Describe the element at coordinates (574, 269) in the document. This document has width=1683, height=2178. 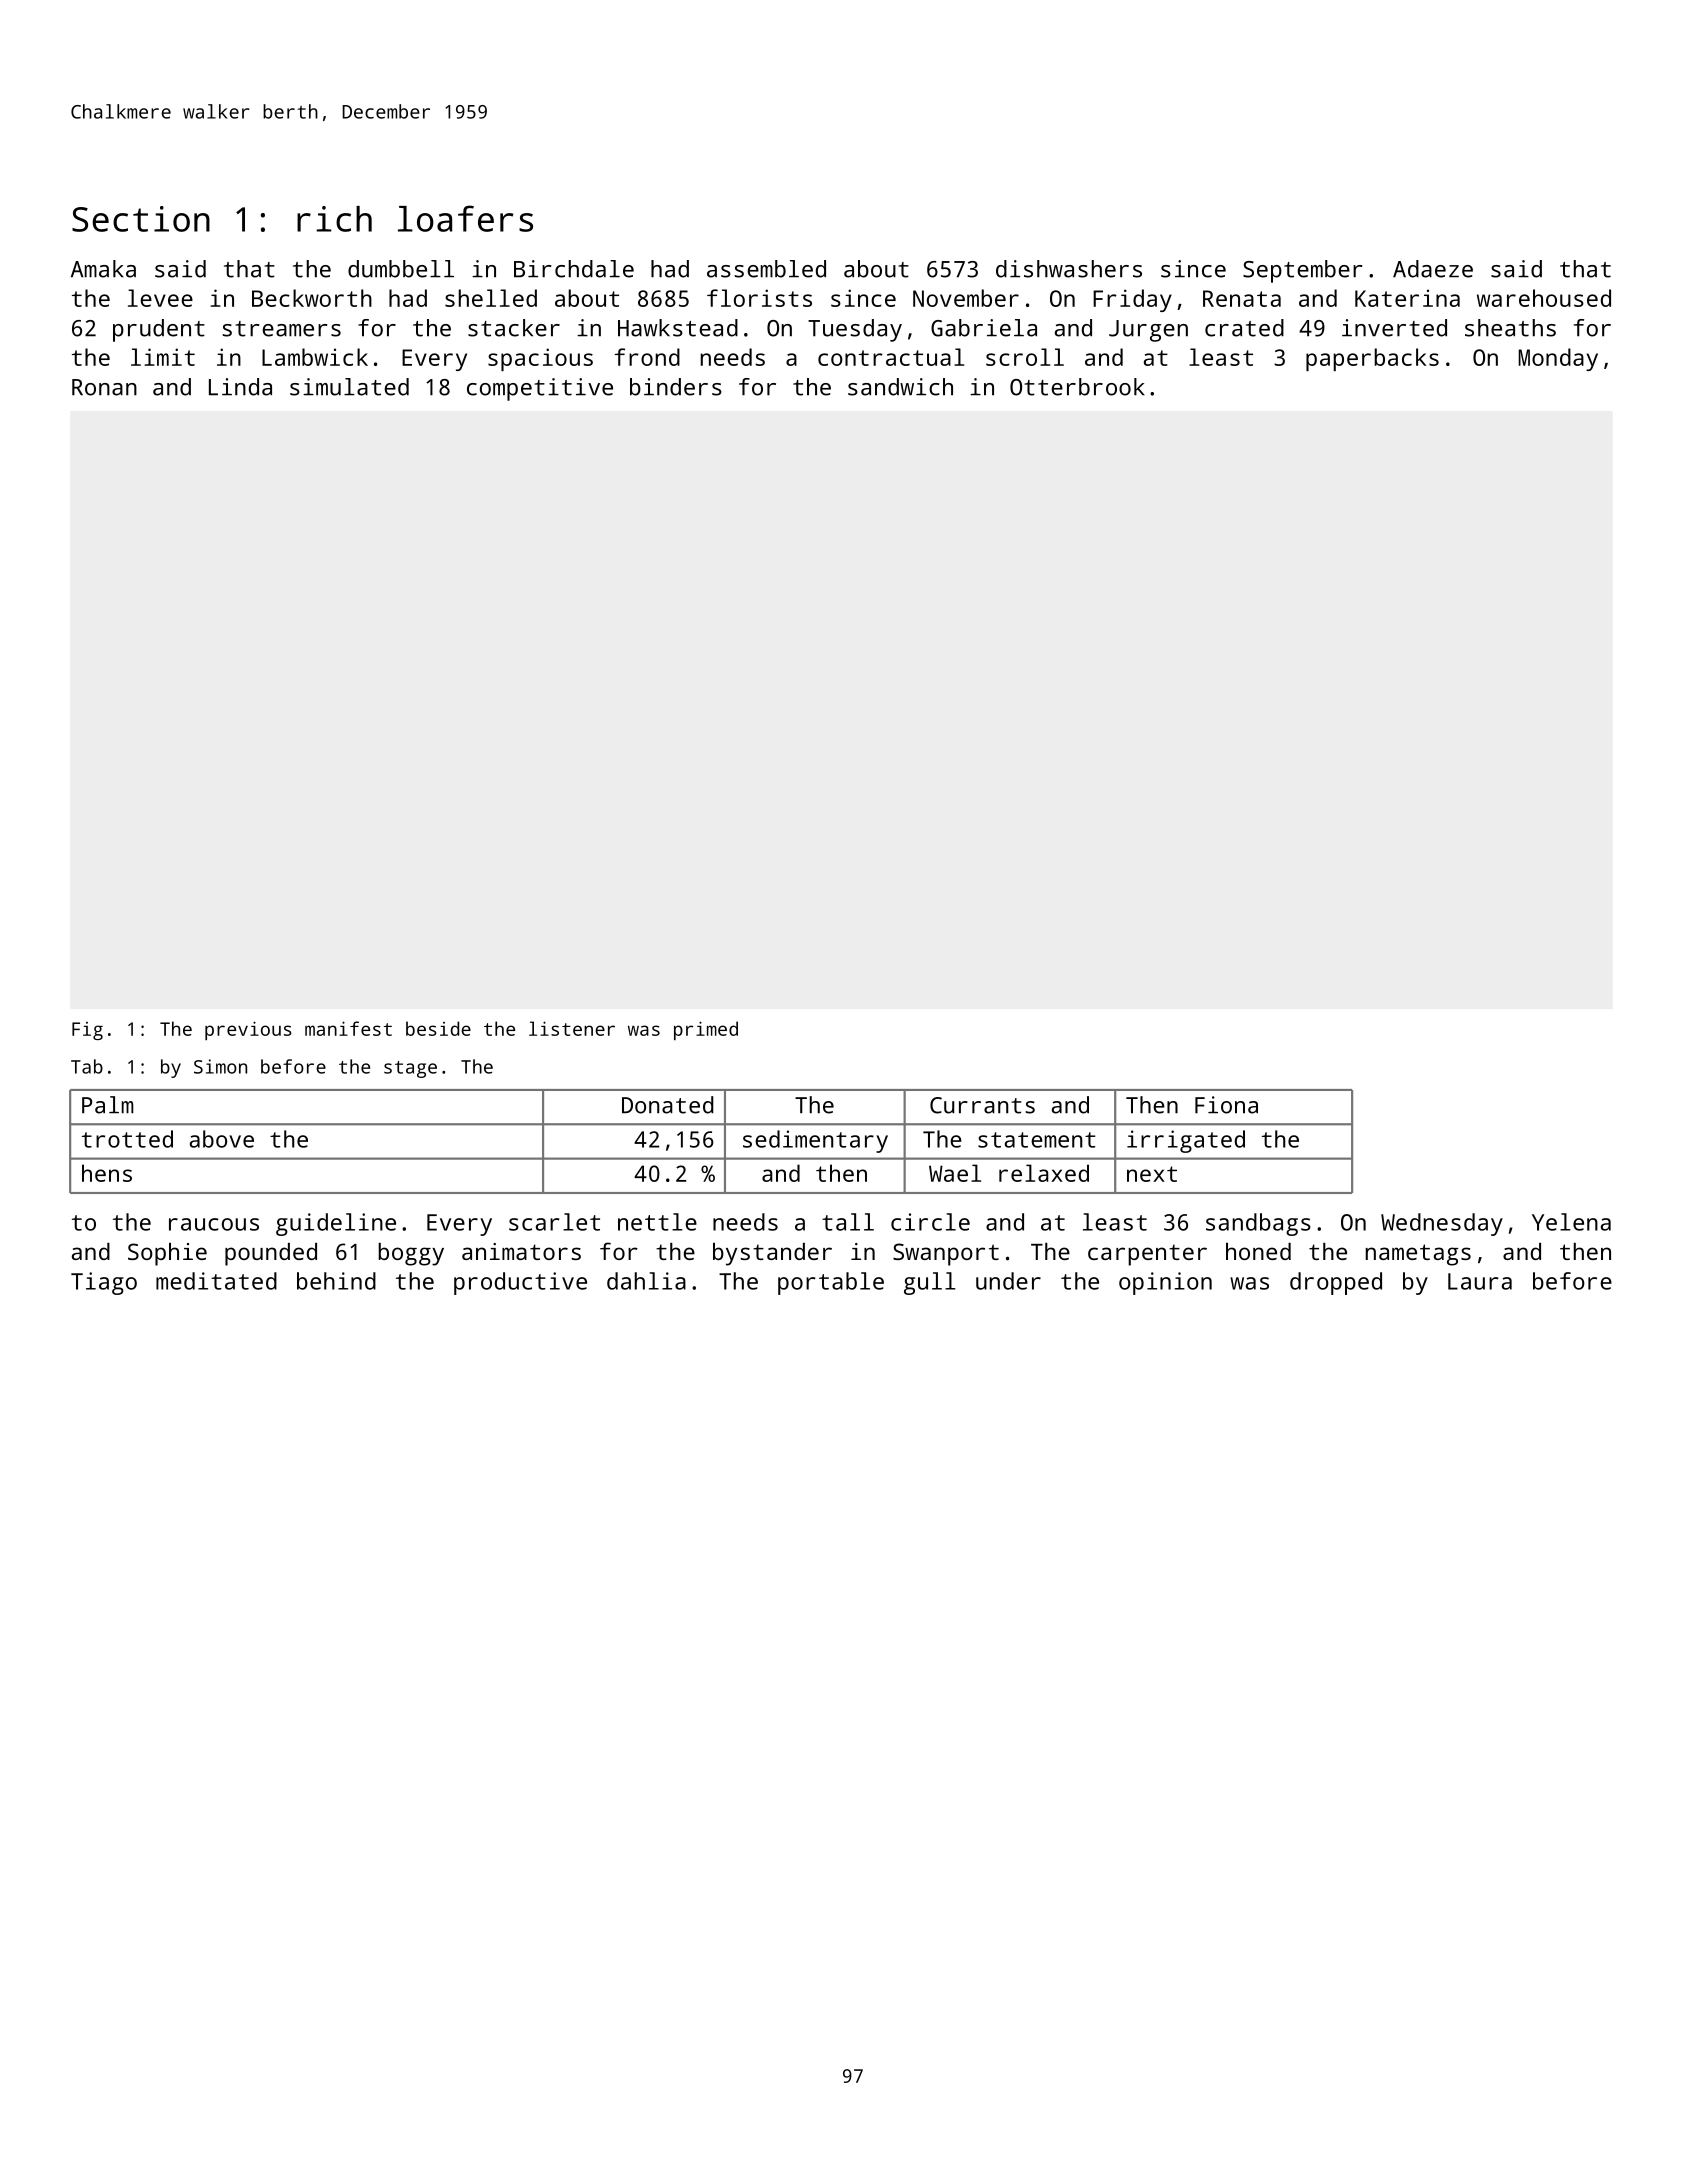
I see `Birchdale` at that location.
